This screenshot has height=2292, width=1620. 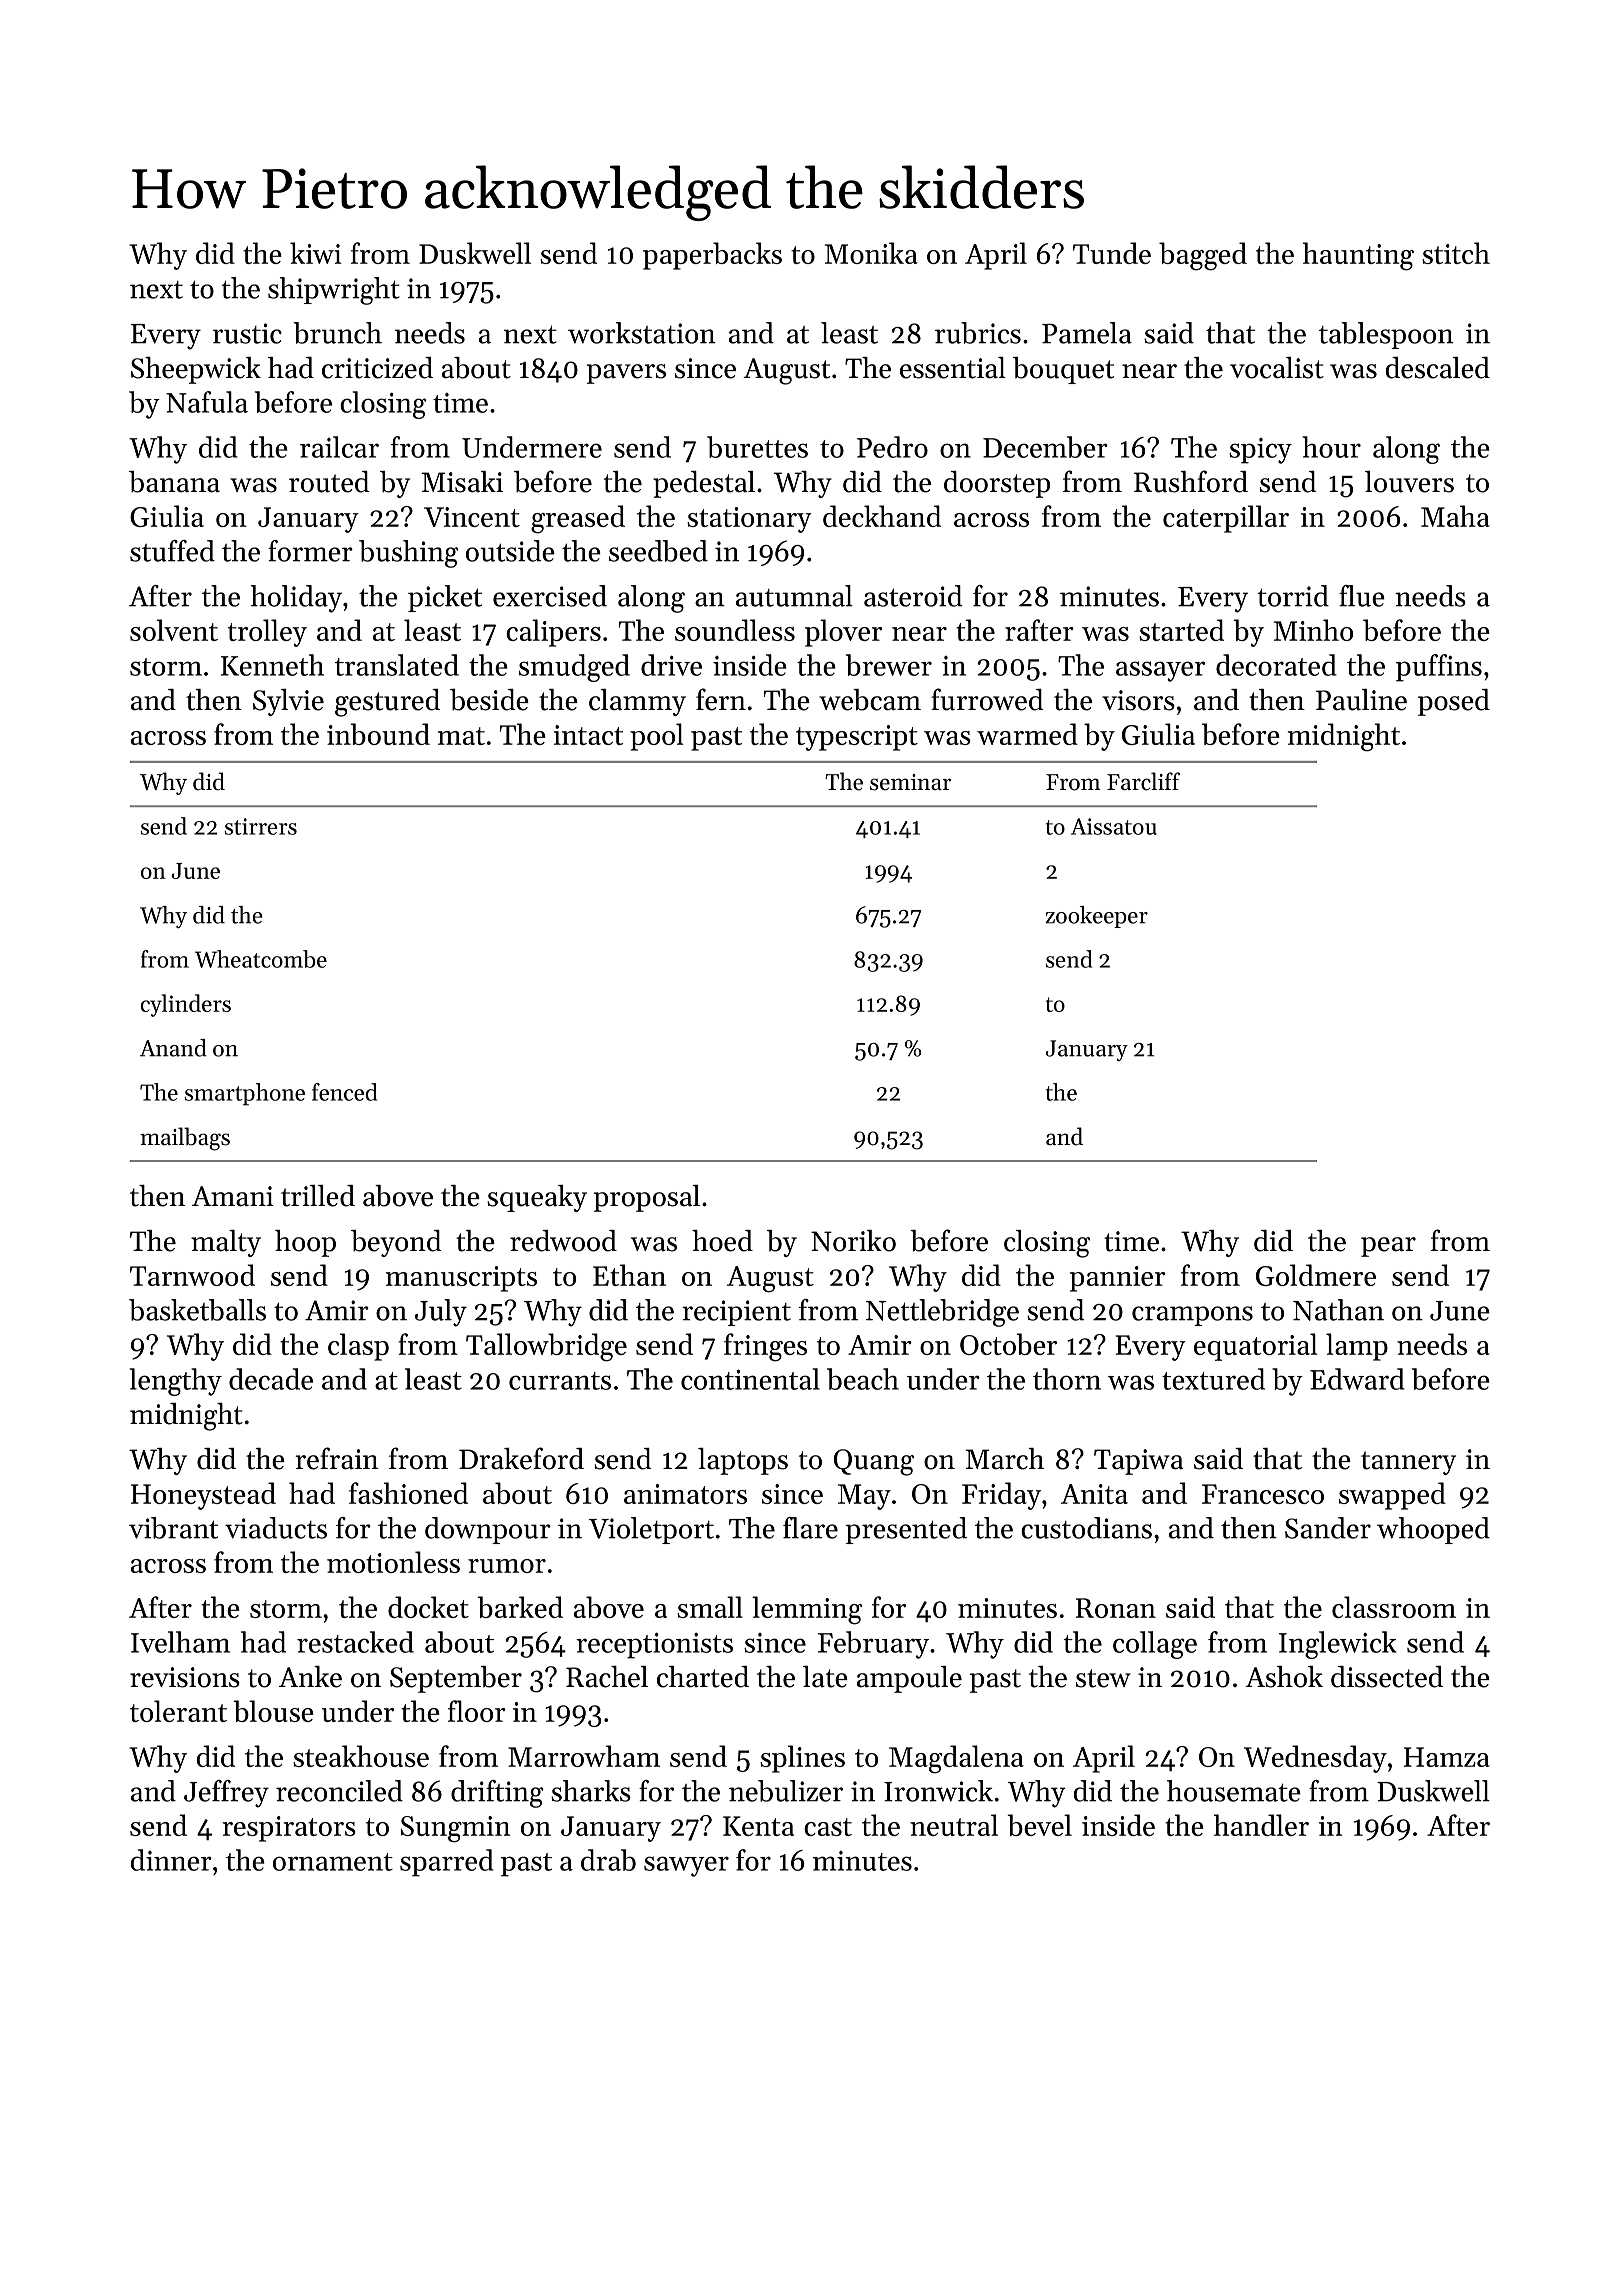 I want to click on drifting, so click(x=497, y=1794).
